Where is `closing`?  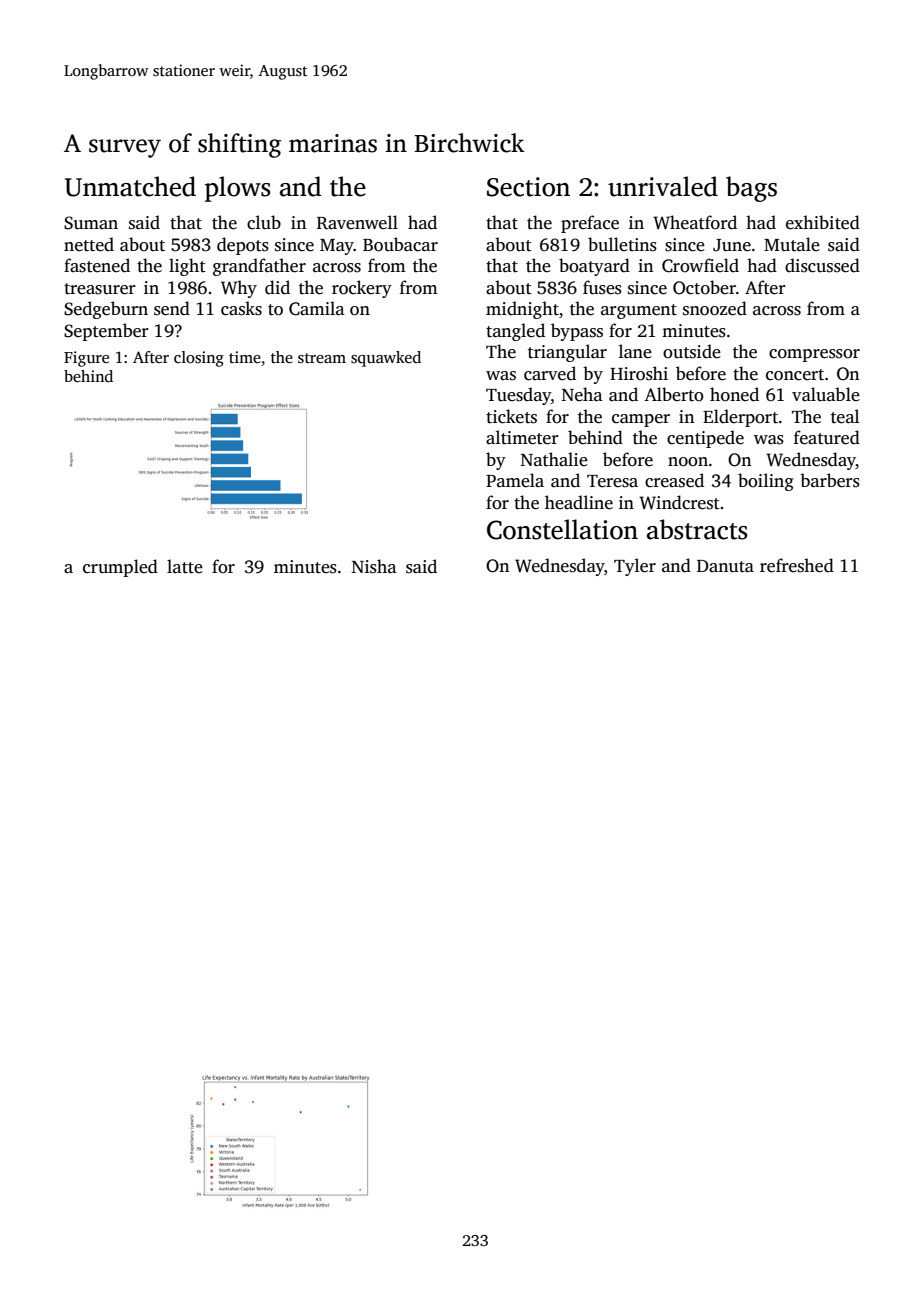
closing is located at coordinates (199, 359).
